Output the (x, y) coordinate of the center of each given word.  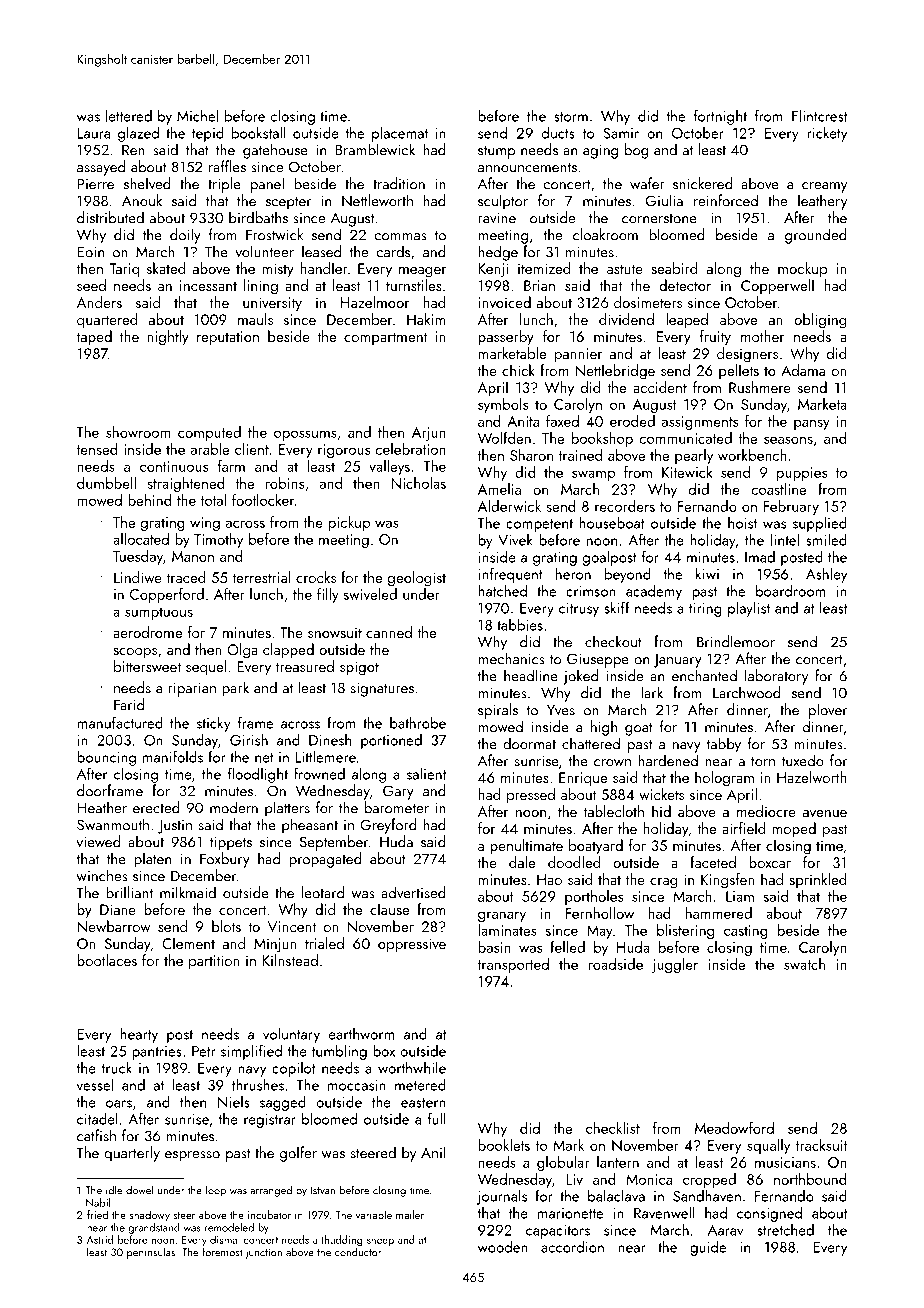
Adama (803, 370)
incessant (208, 285)
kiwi (707, 573)
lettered (129, 115)
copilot (293, 1069)
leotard (323, 892)
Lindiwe (138, 577)
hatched (503, 590)
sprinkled (818, 880)
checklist (613, 1128)
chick (518, 370)
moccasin (357, 1085)
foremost (222, 1252)
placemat (400, 134)
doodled (574, 862)
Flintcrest (819, 115)
